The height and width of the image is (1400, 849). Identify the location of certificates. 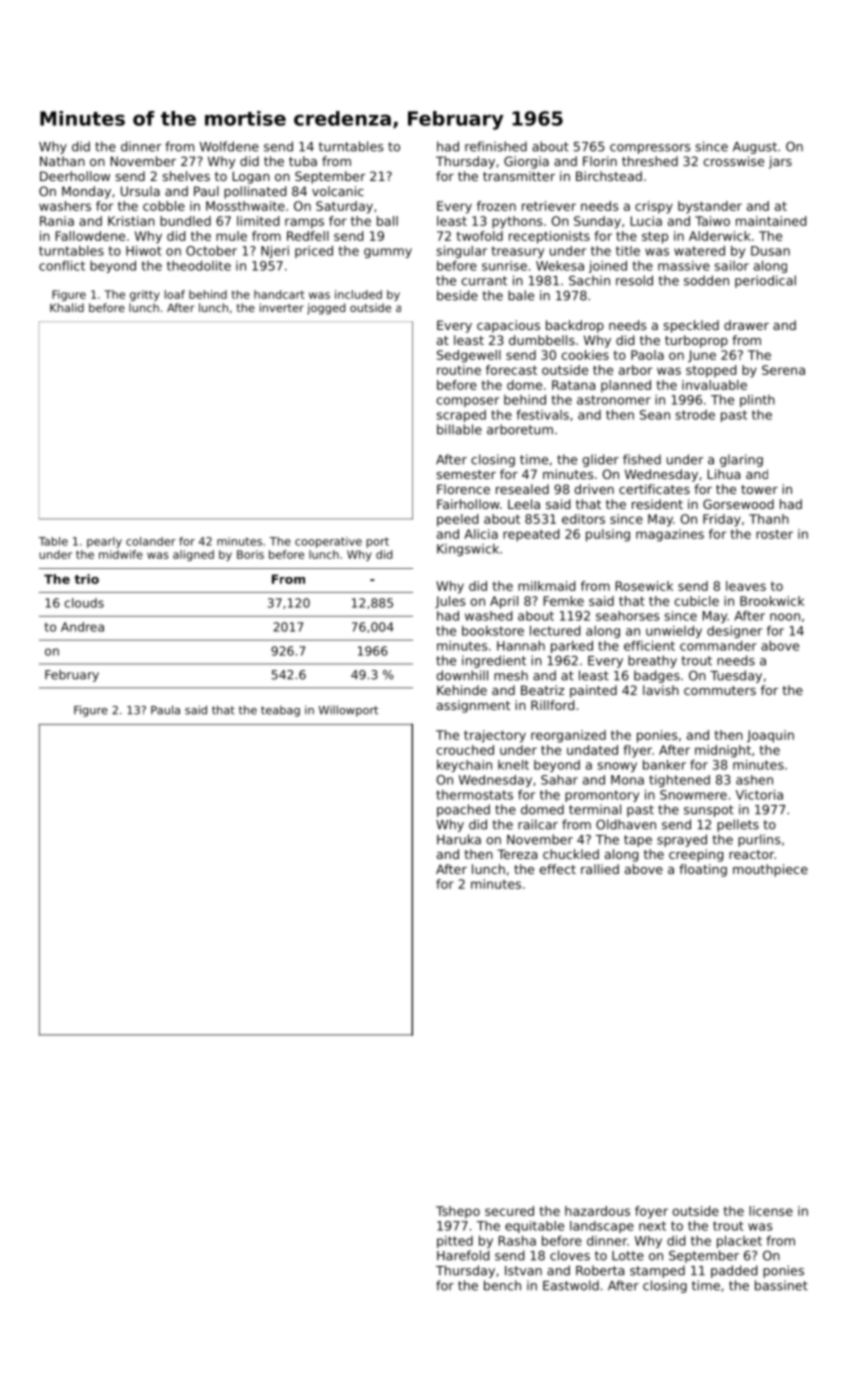
(654, 489).
